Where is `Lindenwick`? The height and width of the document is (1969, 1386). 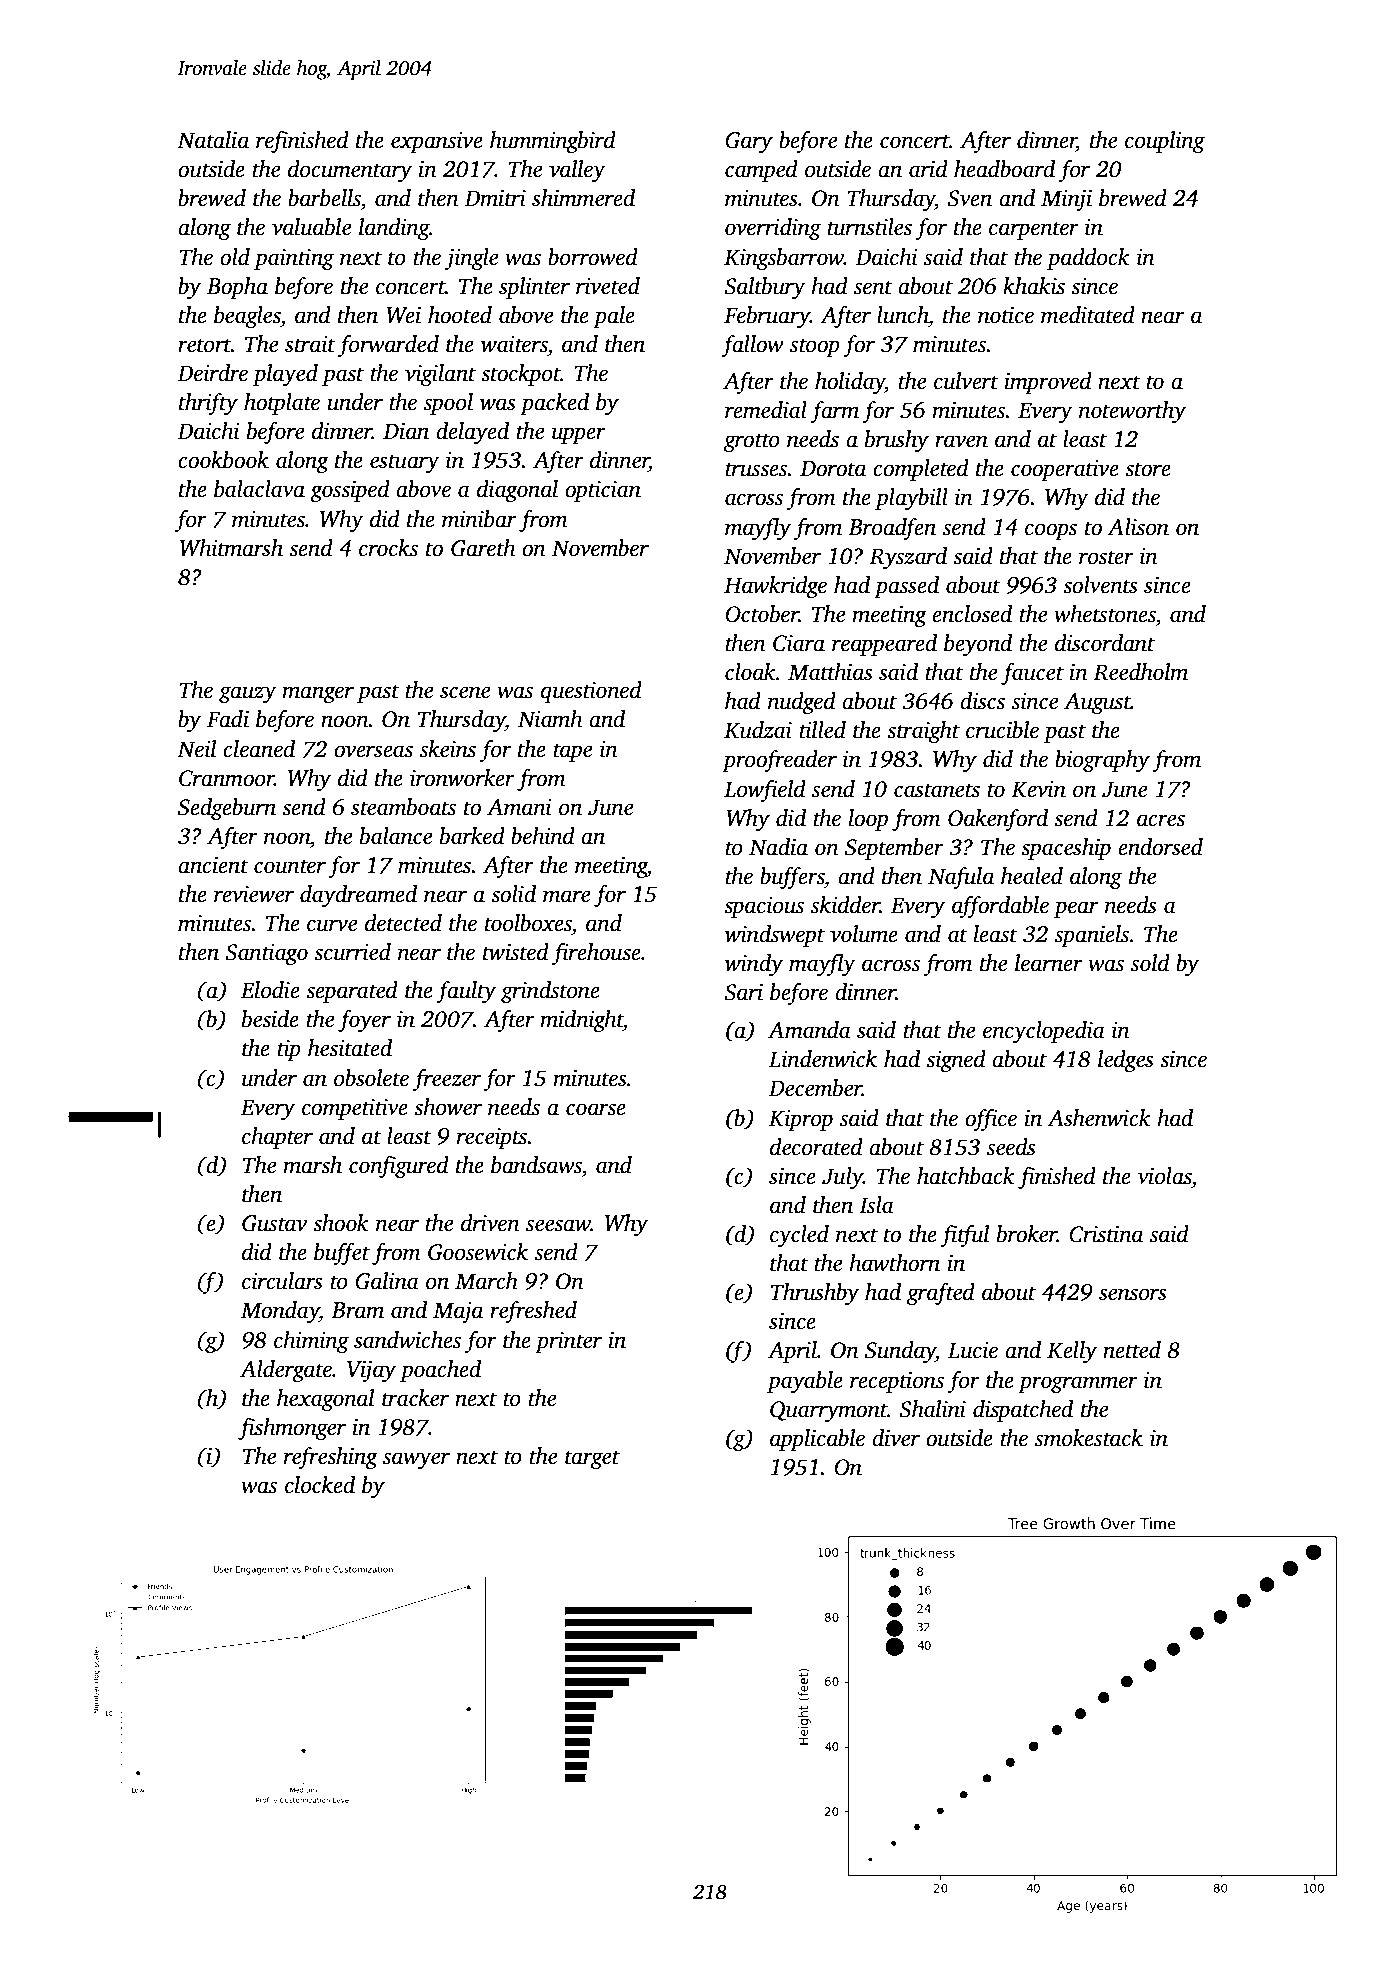 Lindenwick is located at coordinates (823, 1059).
